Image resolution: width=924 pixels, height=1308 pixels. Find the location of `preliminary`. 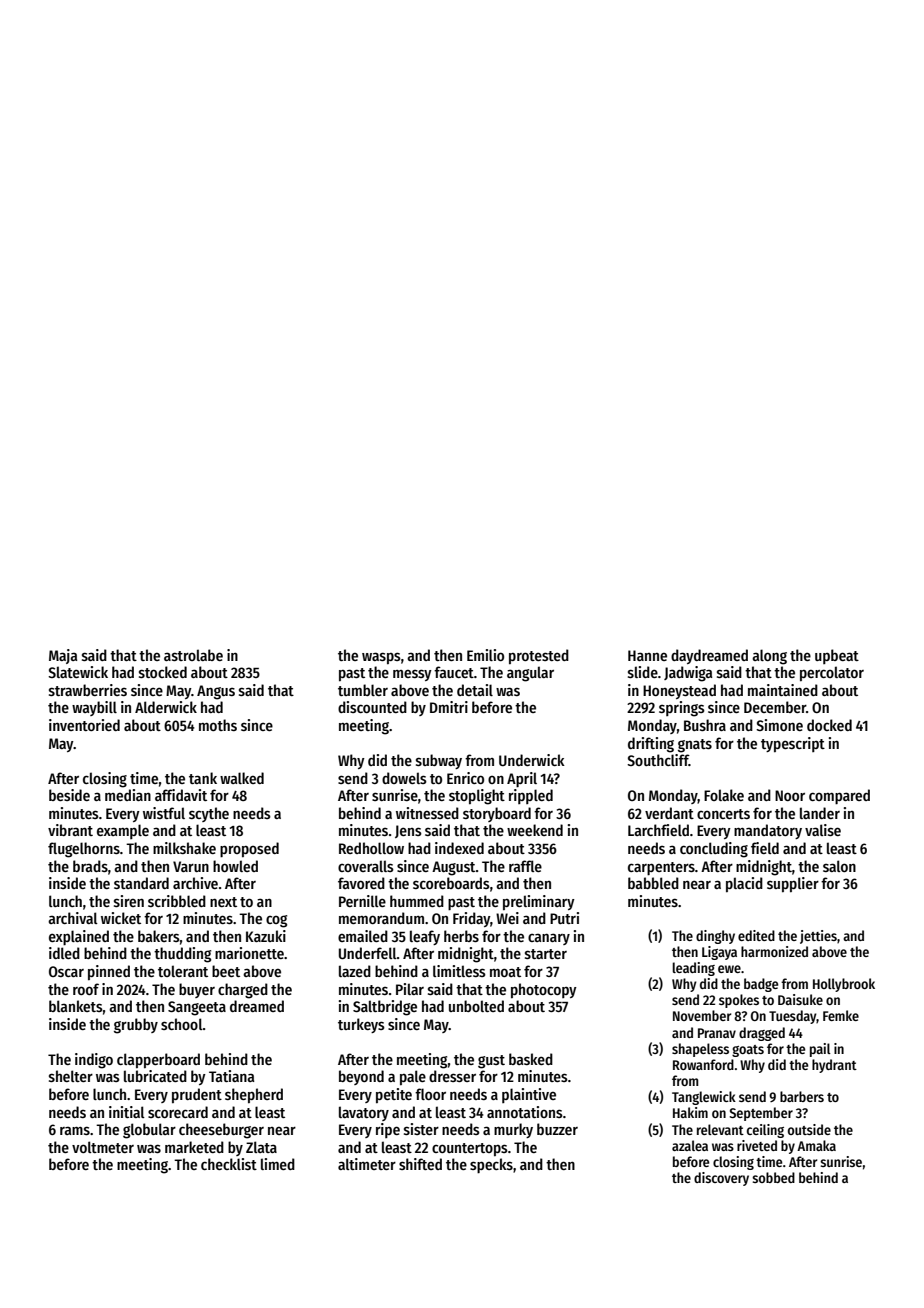

preliminary is located at coordinates (539, 902).
